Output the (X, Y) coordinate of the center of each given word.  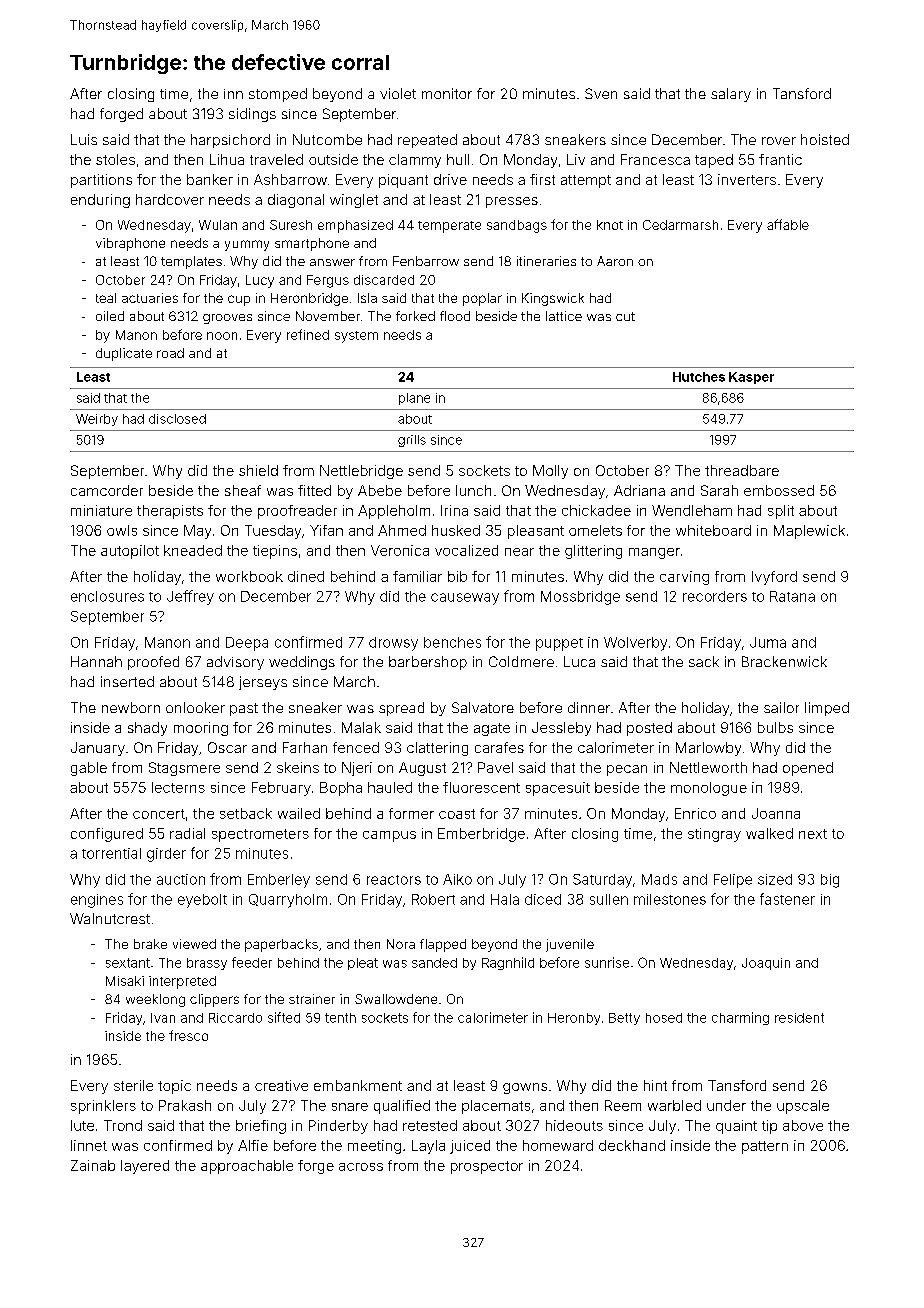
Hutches (699, 377)
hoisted (825, 139)
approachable (247, 1167)
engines (97, 901)
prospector (487, 1167)
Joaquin (766, 964)
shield (258, 470)
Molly (550, 472)
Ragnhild (508, 963)
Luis (84, 139)
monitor (447, 93)
